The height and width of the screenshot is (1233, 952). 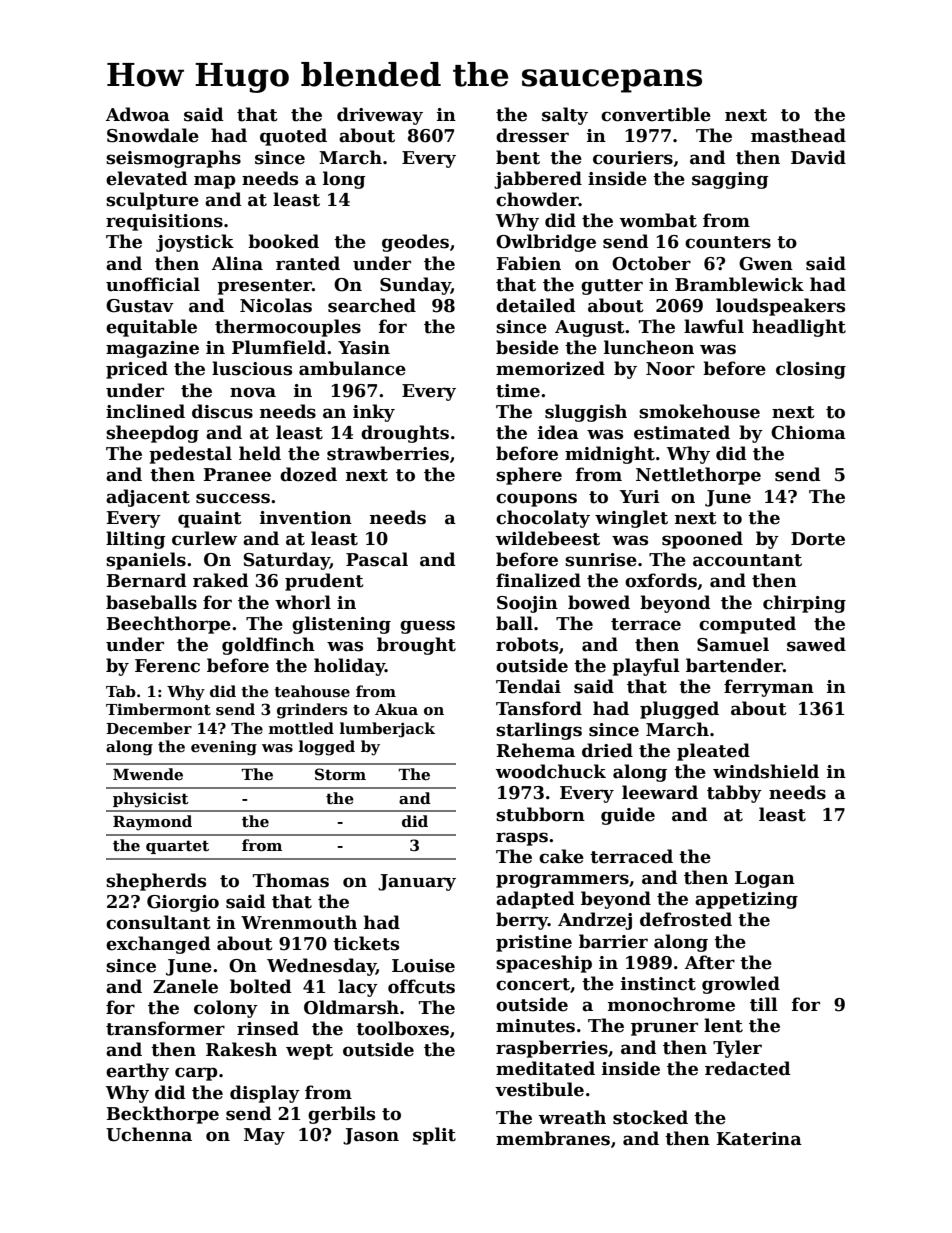 I want to click on Nicolas, so click(x=276, y=305).
